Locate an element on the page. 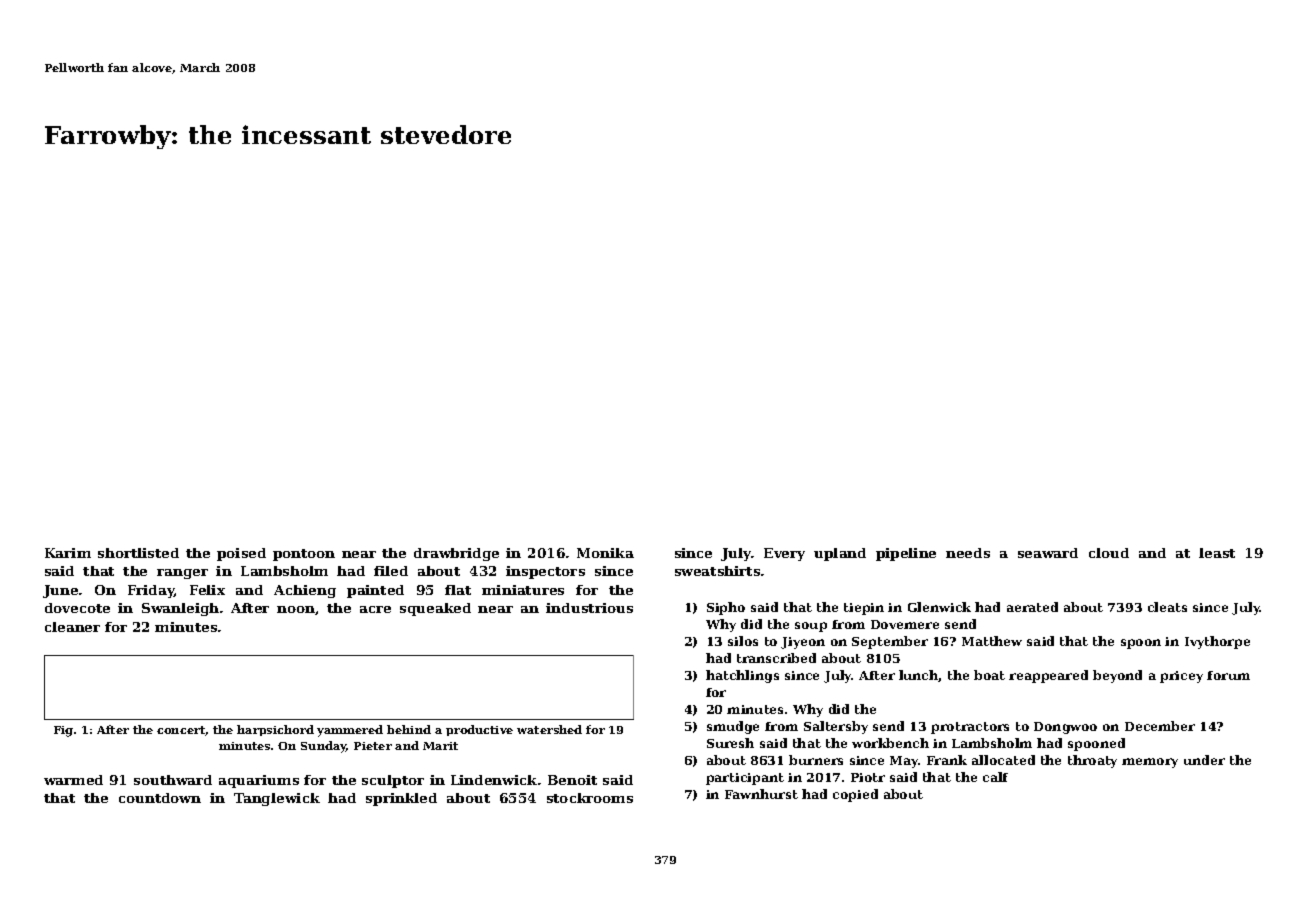 The height and width of the image is (924, 1308). Fig is located at coordinates (63, 731).
